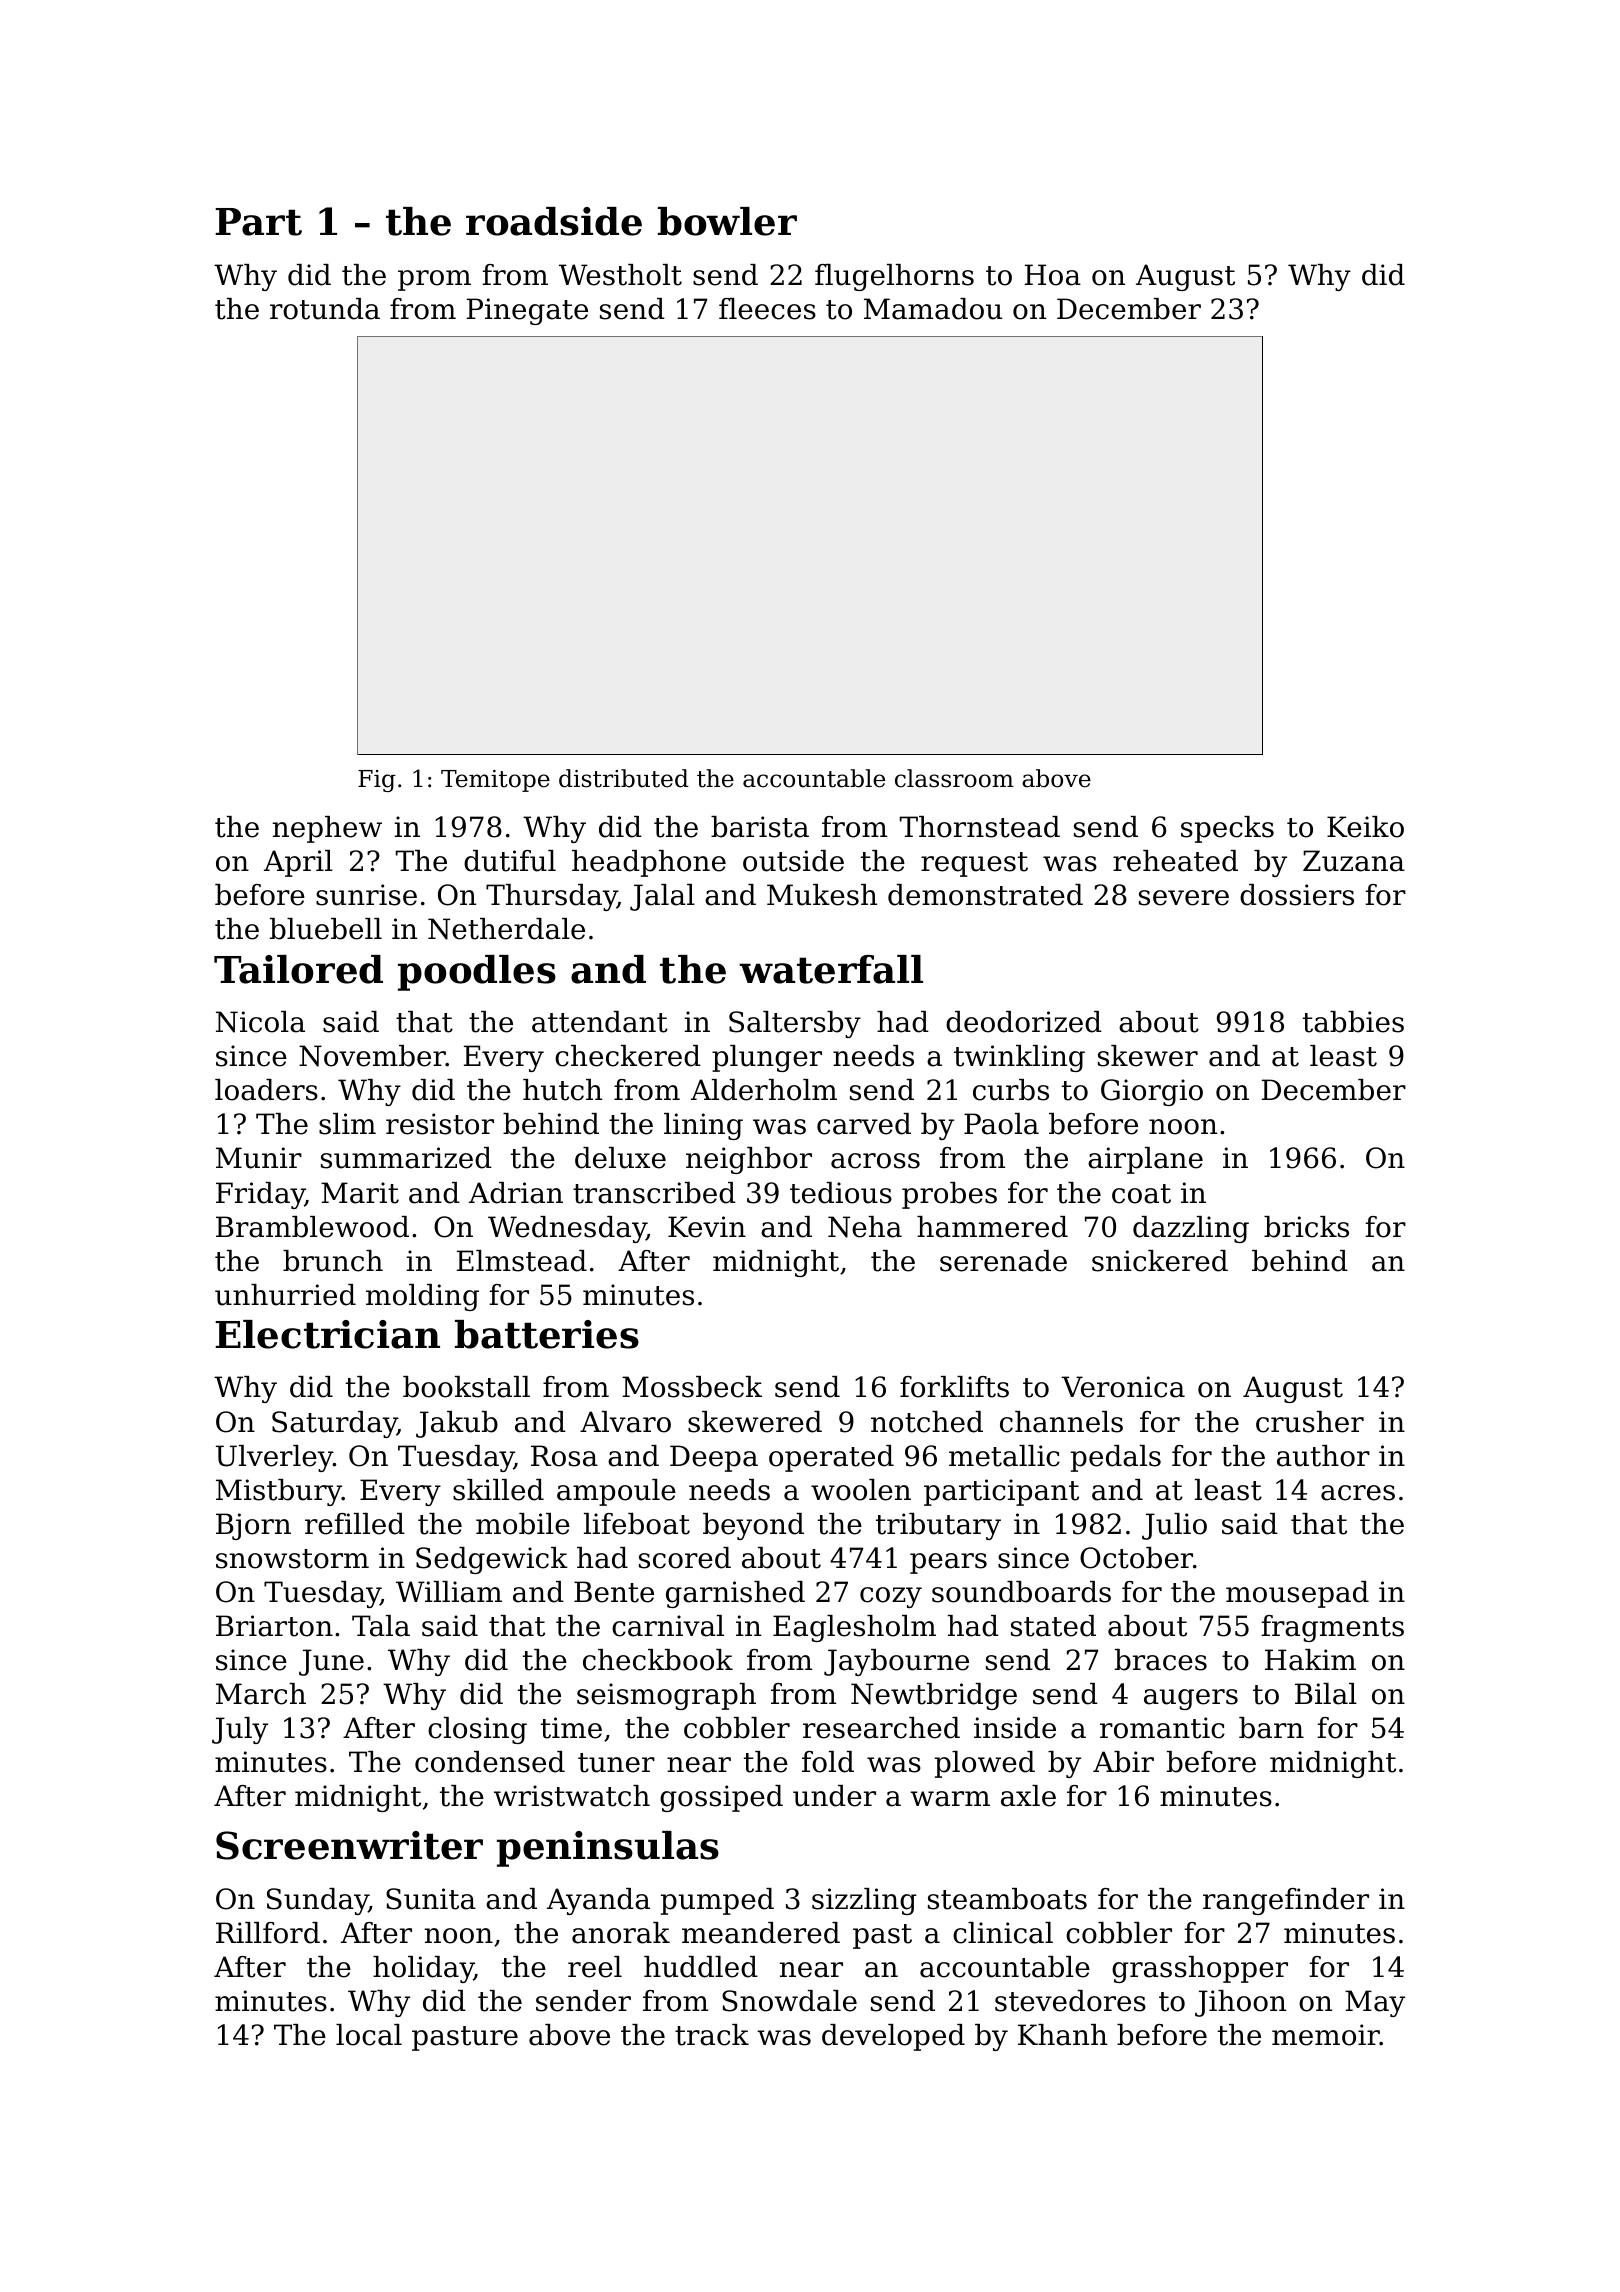  What do you see at coordinates (1053, 275) in the page?
I see `Hoa` at bounding box center [1053, 275].
